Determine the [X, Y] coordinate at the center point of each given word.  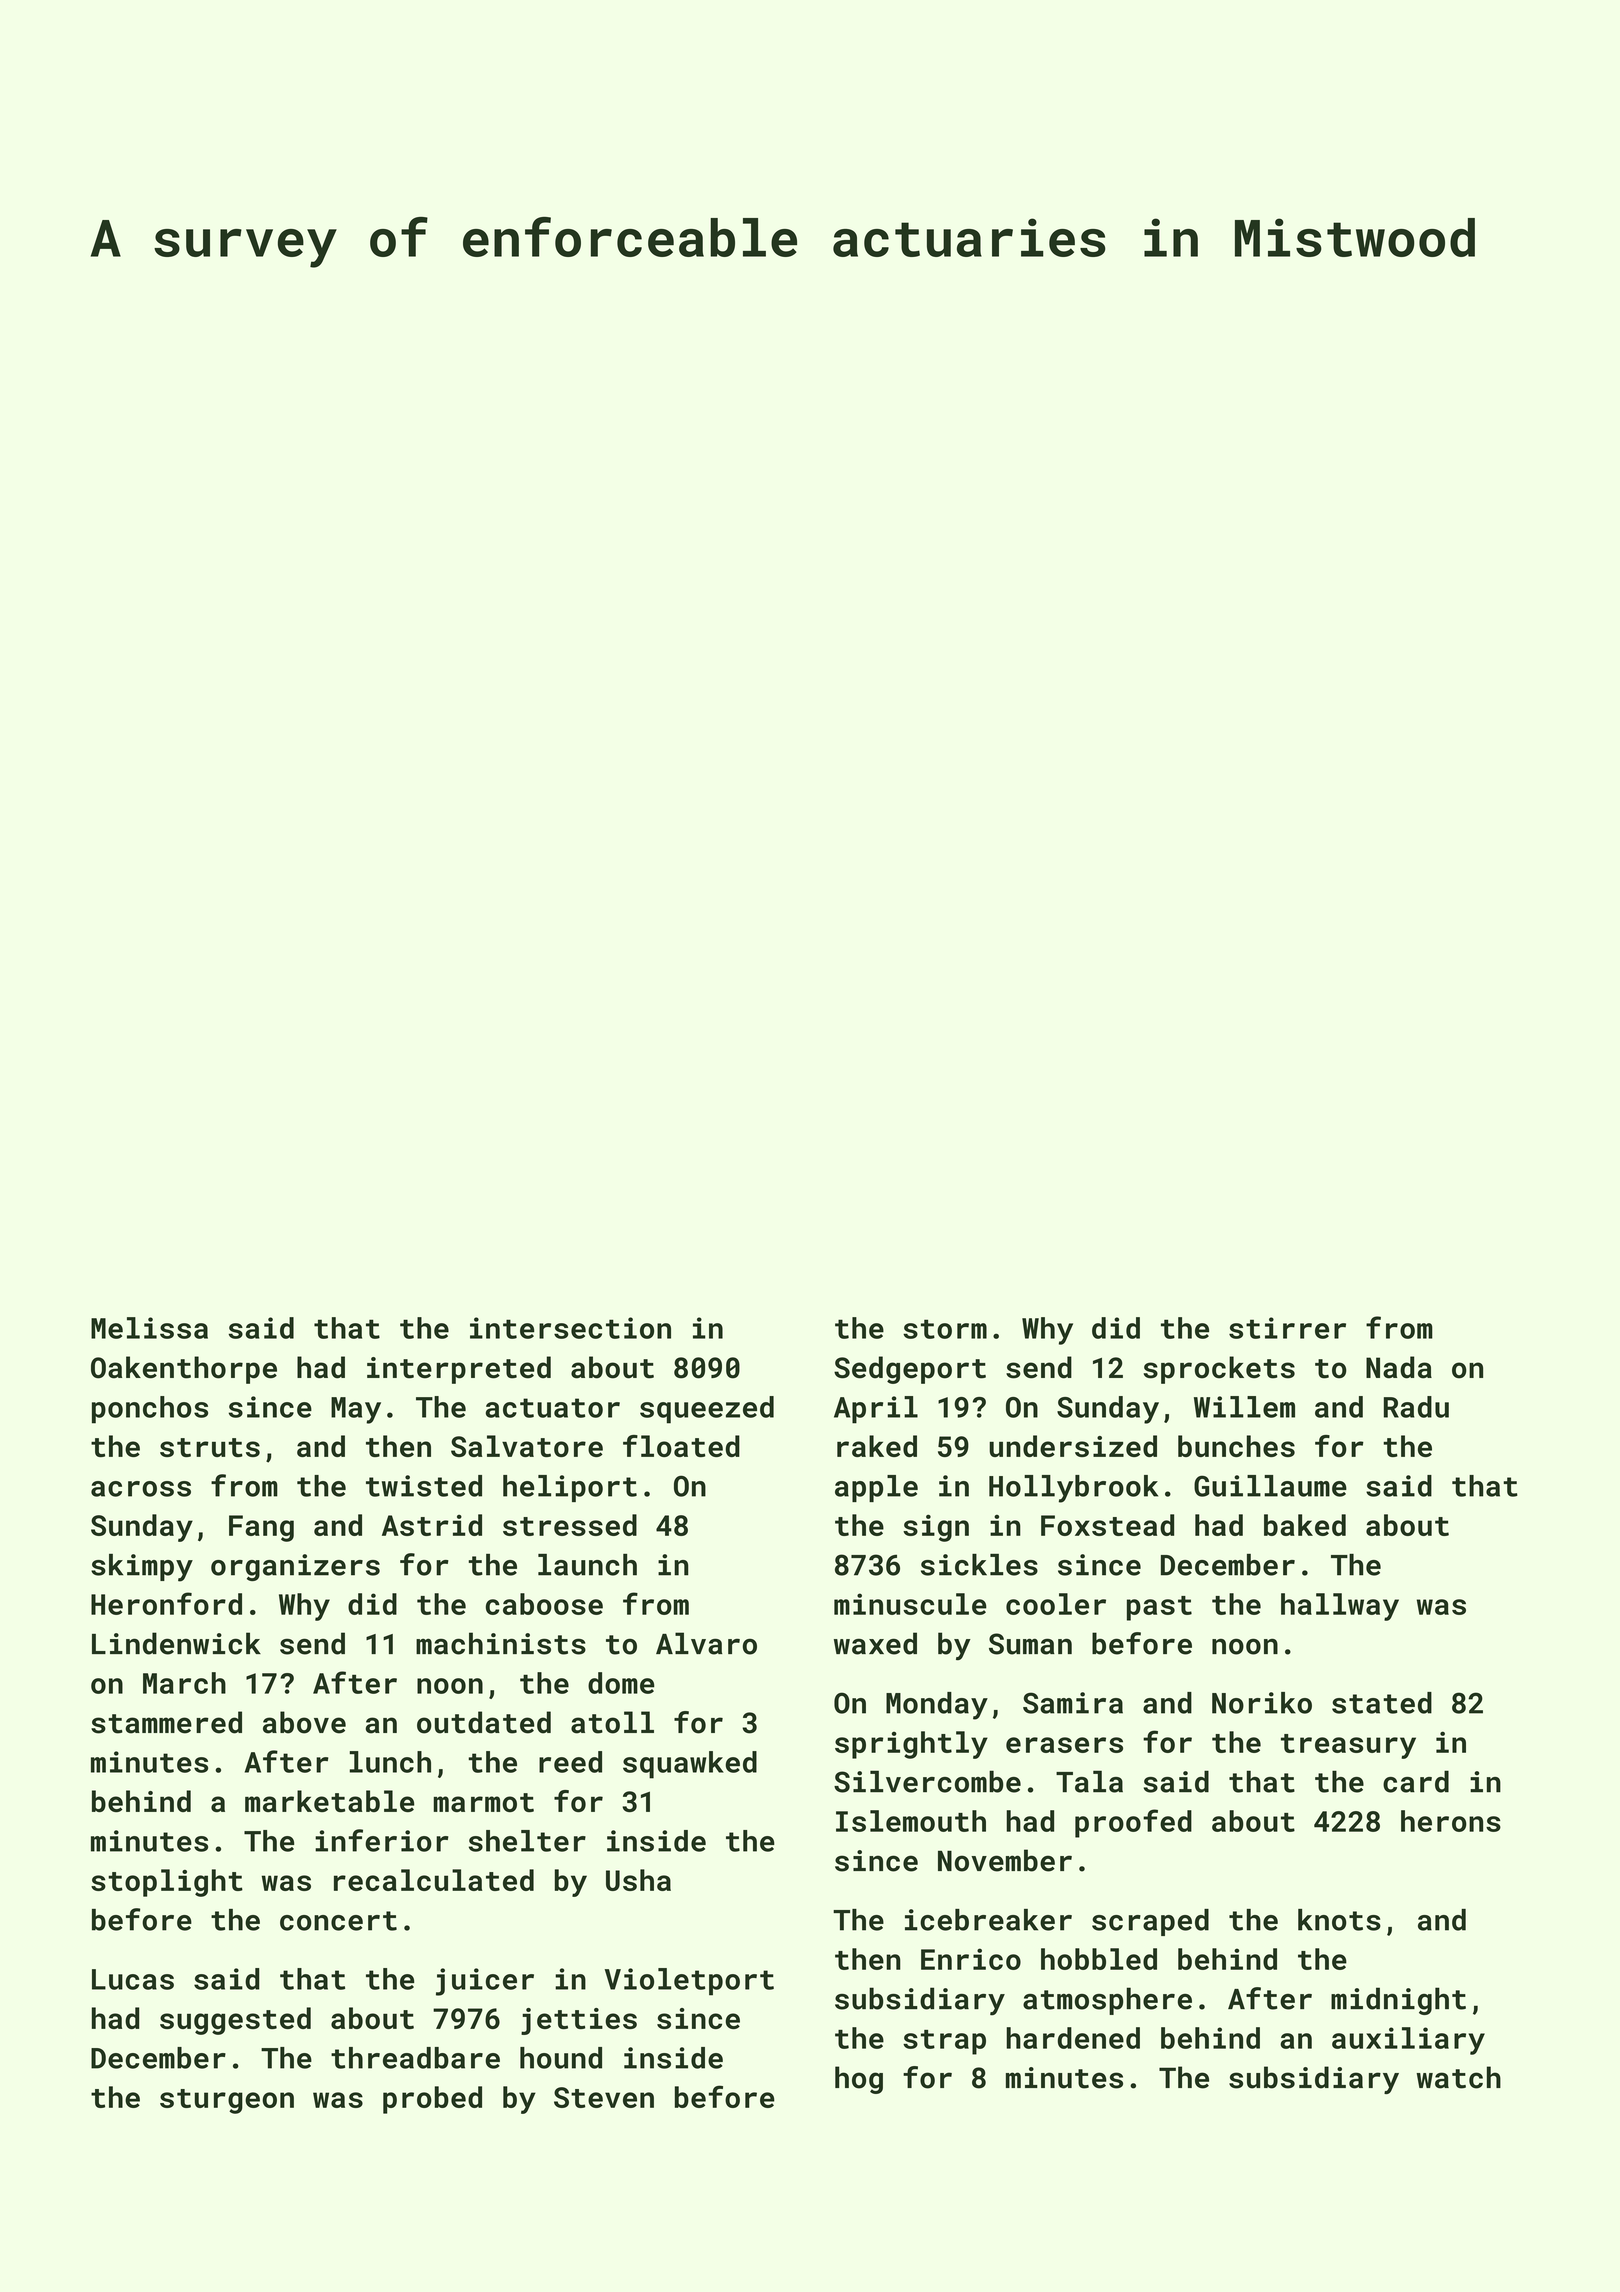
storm [945, 1329]
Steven [604, 2097]
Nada [1399, 1367]
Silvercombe [927, 1781]
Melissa [149, 1328]
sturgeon [227, 2101]
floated [681, 1446]
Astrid [432, 1525]
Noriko [1262, 1703]
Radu [1416, 1407]
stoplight [167, 1883]
